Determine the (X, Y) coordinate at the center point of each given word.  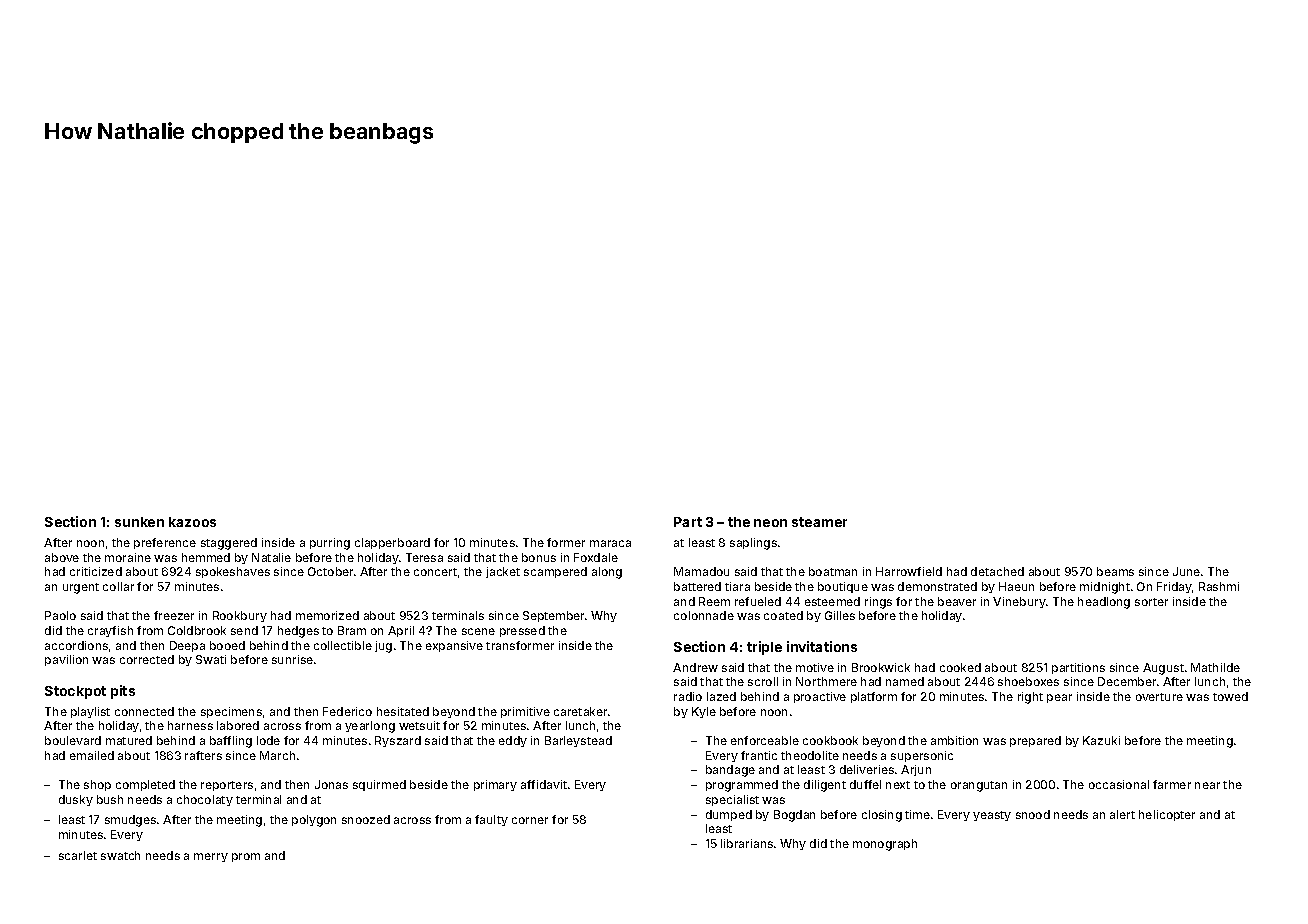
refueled (758, 601)
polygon (314, 821)
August (1163, 669)
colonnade (704, 615)
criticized (96, 571)
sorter (1151, 602)
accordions (76, 645)
